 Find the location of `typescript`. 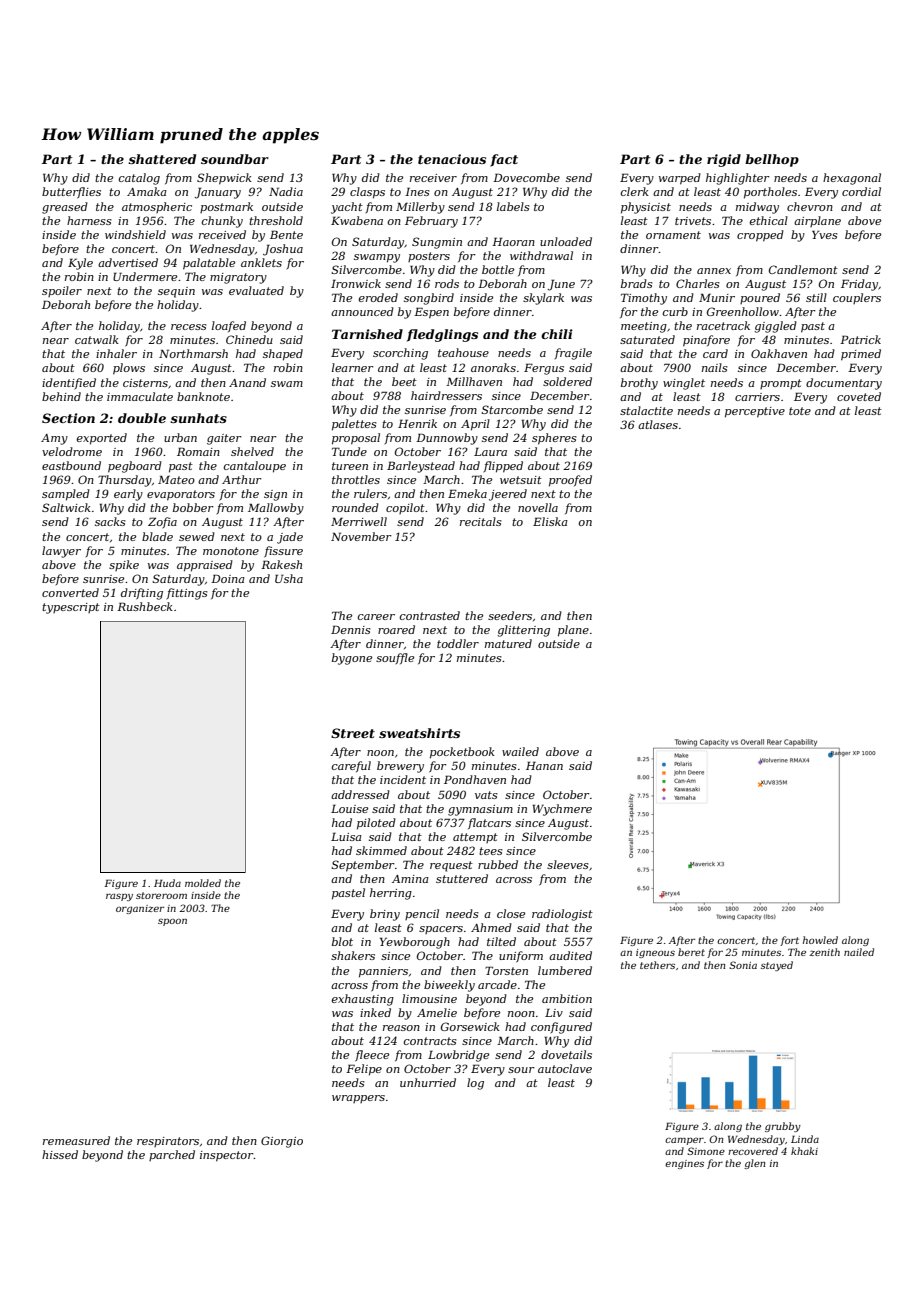

typescript is located at coordinates (71, 608).
